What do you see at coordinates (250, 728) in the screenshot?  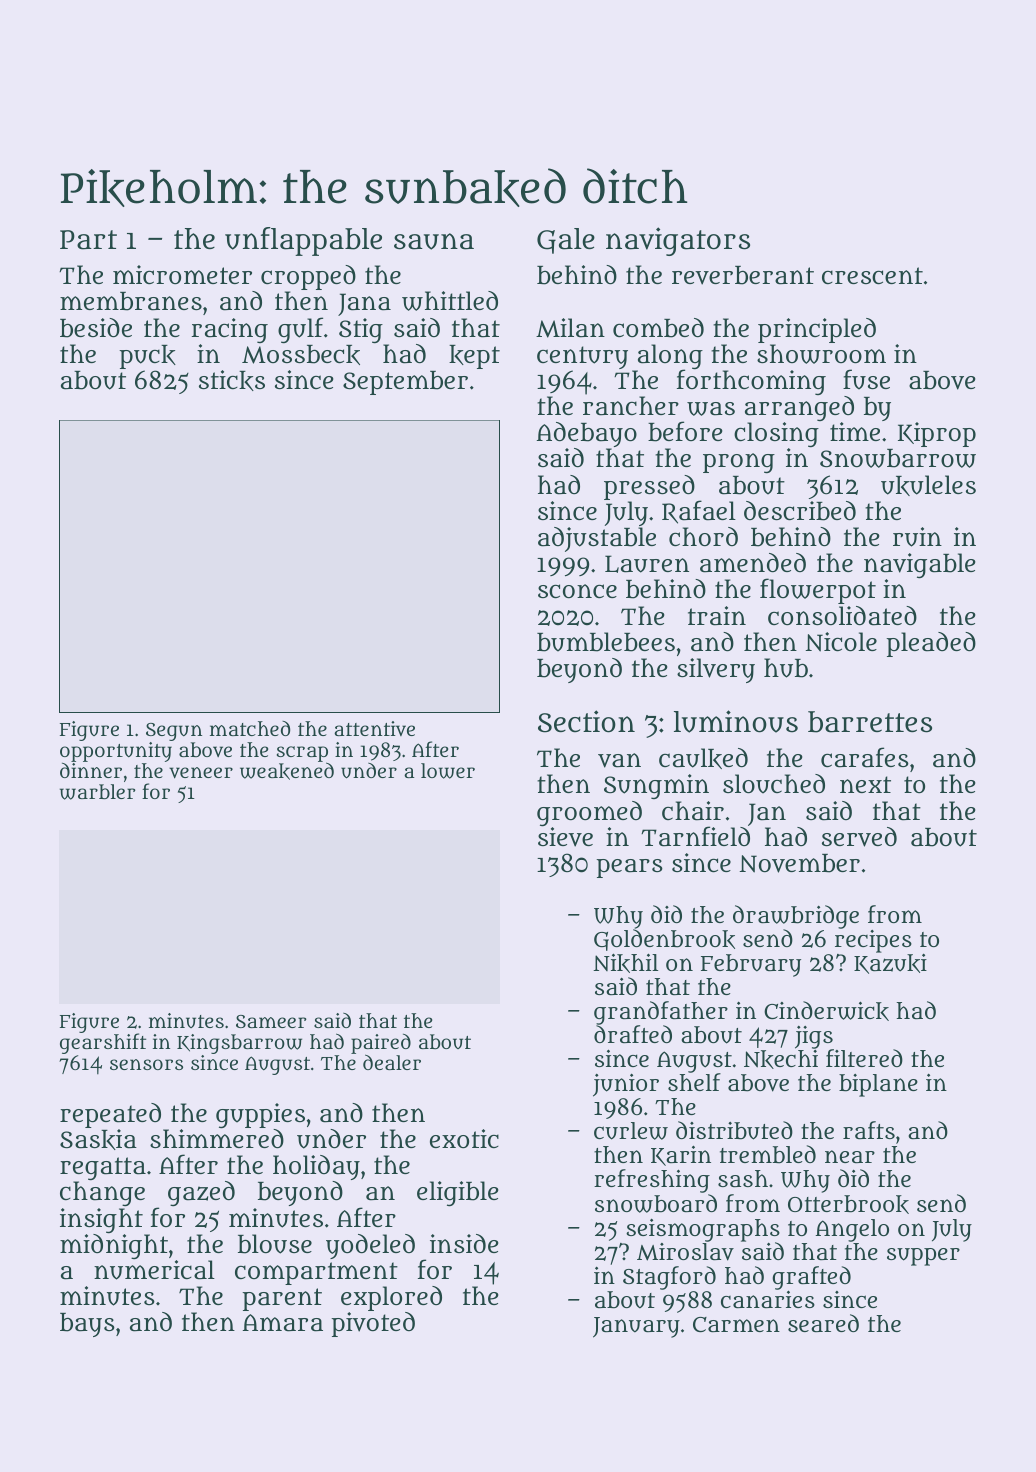 I see `matched` at bounding box center [250, 728].
